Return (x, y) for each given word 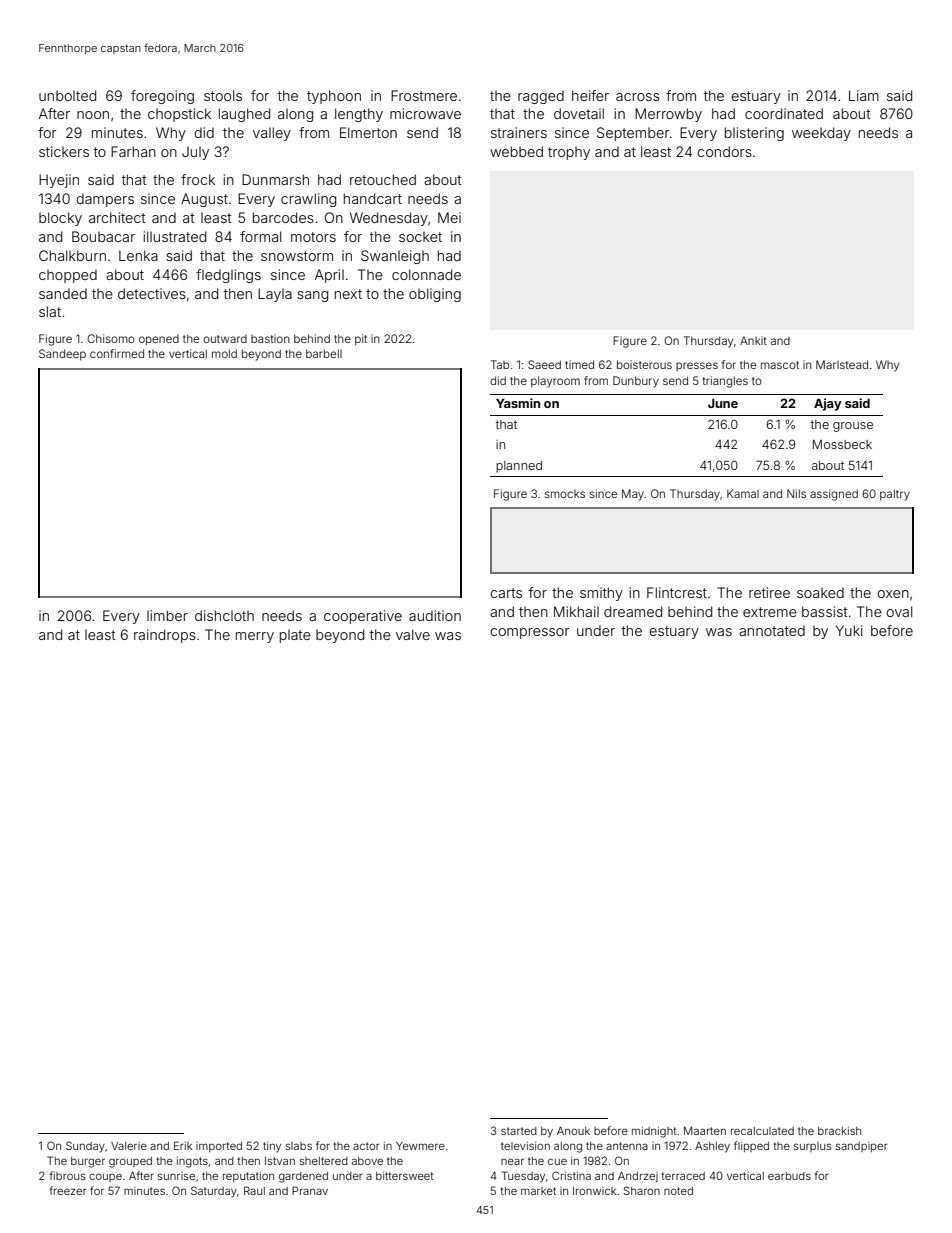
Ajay (828, 404)
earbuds (789, 1176)
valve (413, 634)
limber (167, 615)
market (538, 1191)
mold (224, 353)
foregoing (162, 97)
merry (255, 637)
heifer (590, 95)
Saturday (214, 1192)
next (348, 294)
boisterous (644, 364)
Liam (864, 95)
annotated (772, 630)
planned (519, 467)
